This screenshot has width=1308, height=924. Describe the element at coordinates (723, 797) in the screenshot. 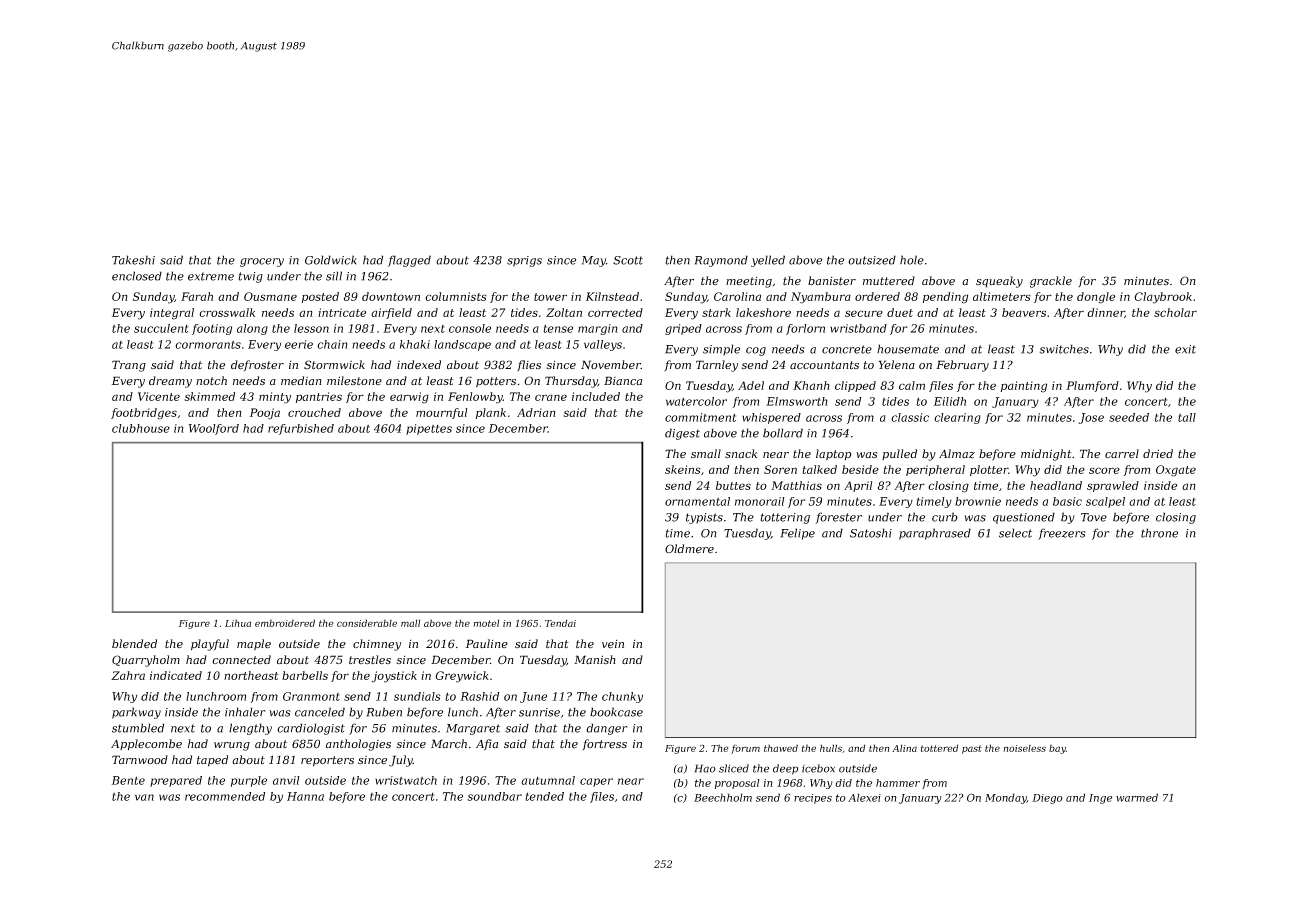

I see `Beechholm` at that location.
